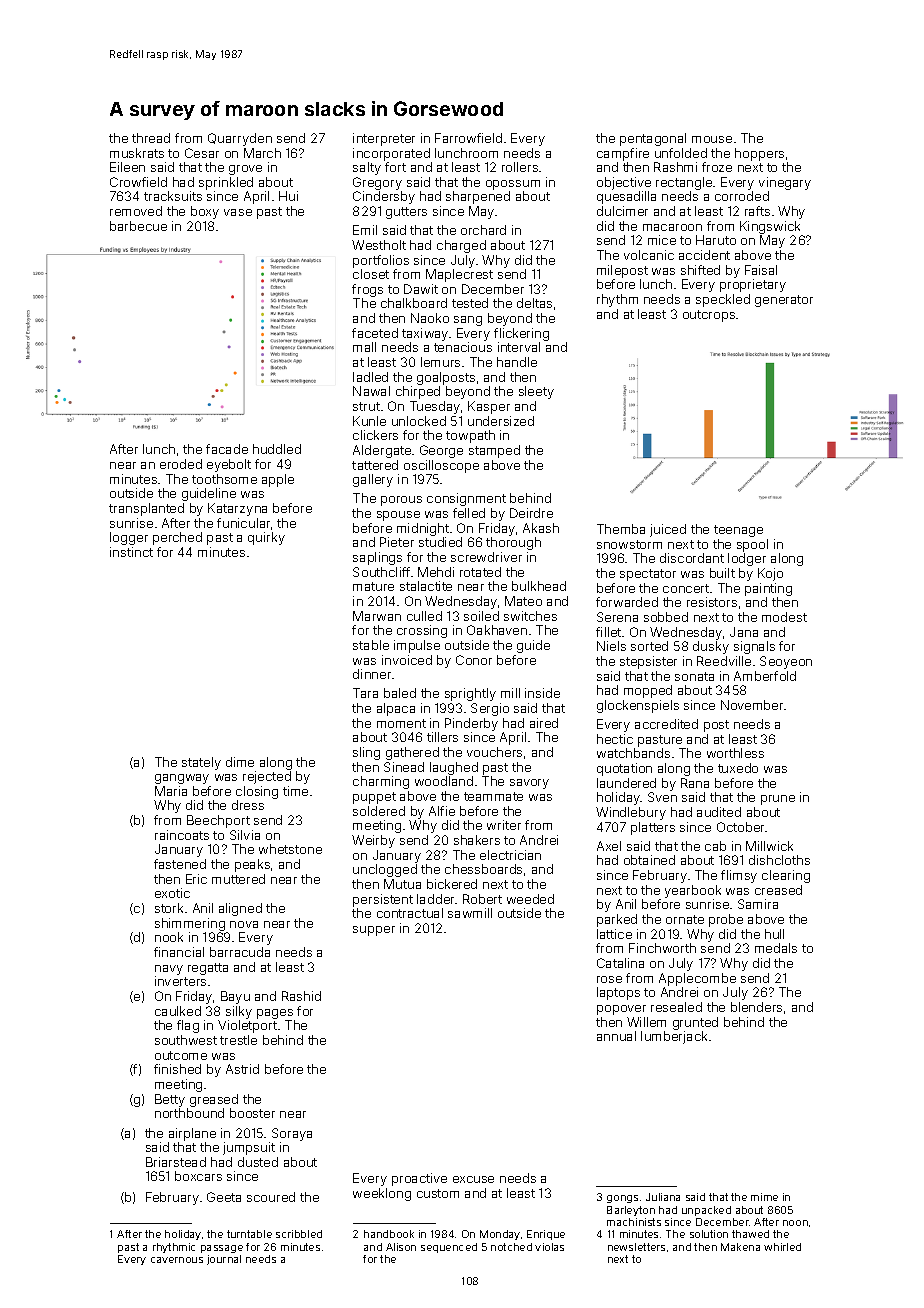  Describe the element at coordinates (449, 1248) in the screenshot. I see `sequenced` at that location.
